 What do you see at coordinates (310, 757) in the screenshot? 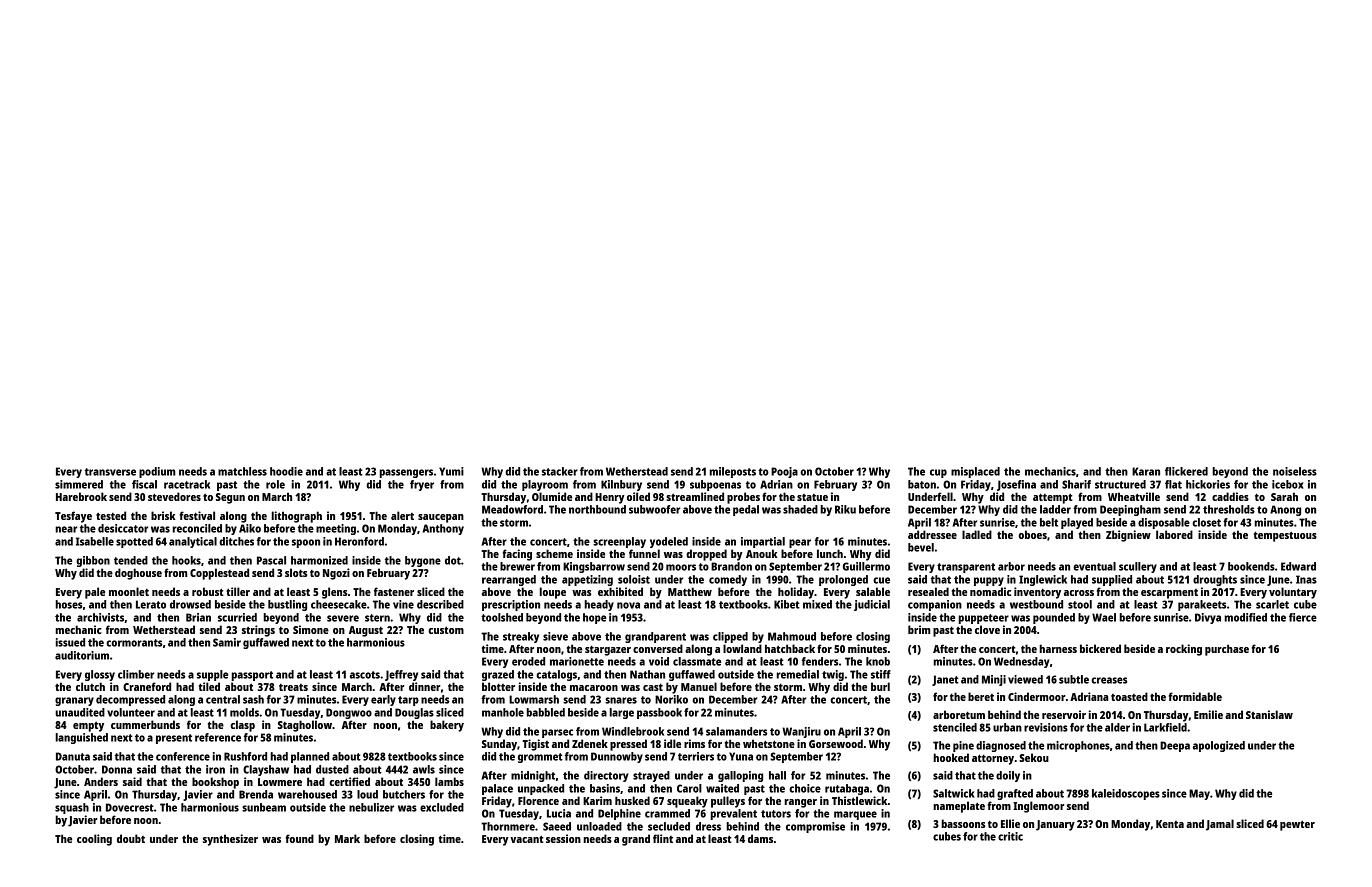
I see `planned` at bounding box center [310, 757].
